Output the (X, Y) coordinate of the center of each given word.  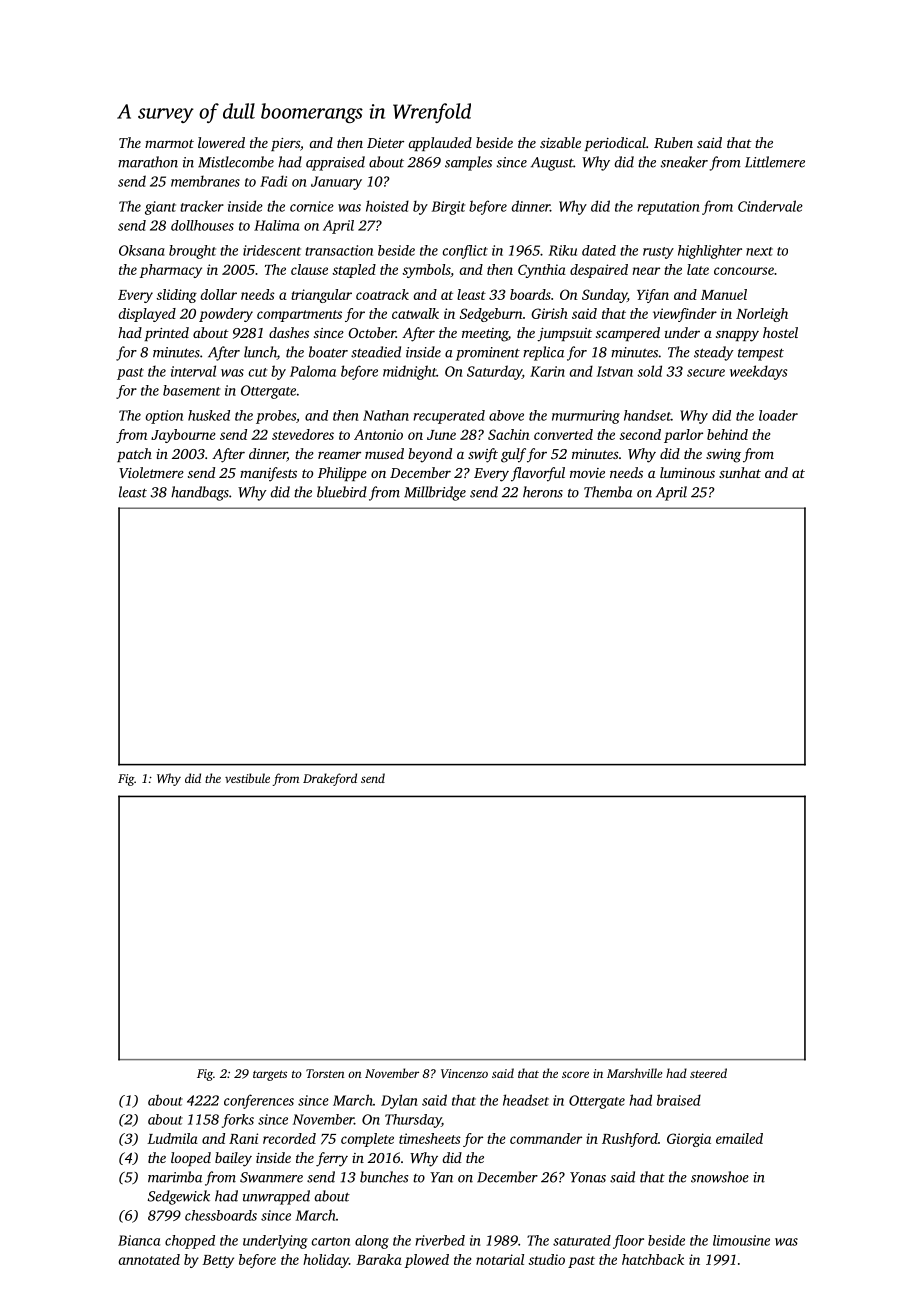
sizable (560, 142)
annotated (149, 1259)
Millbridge (435, 493)
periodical (615, 144)
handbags (200, 493)
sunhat (740, 472)
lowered (221, 142)
